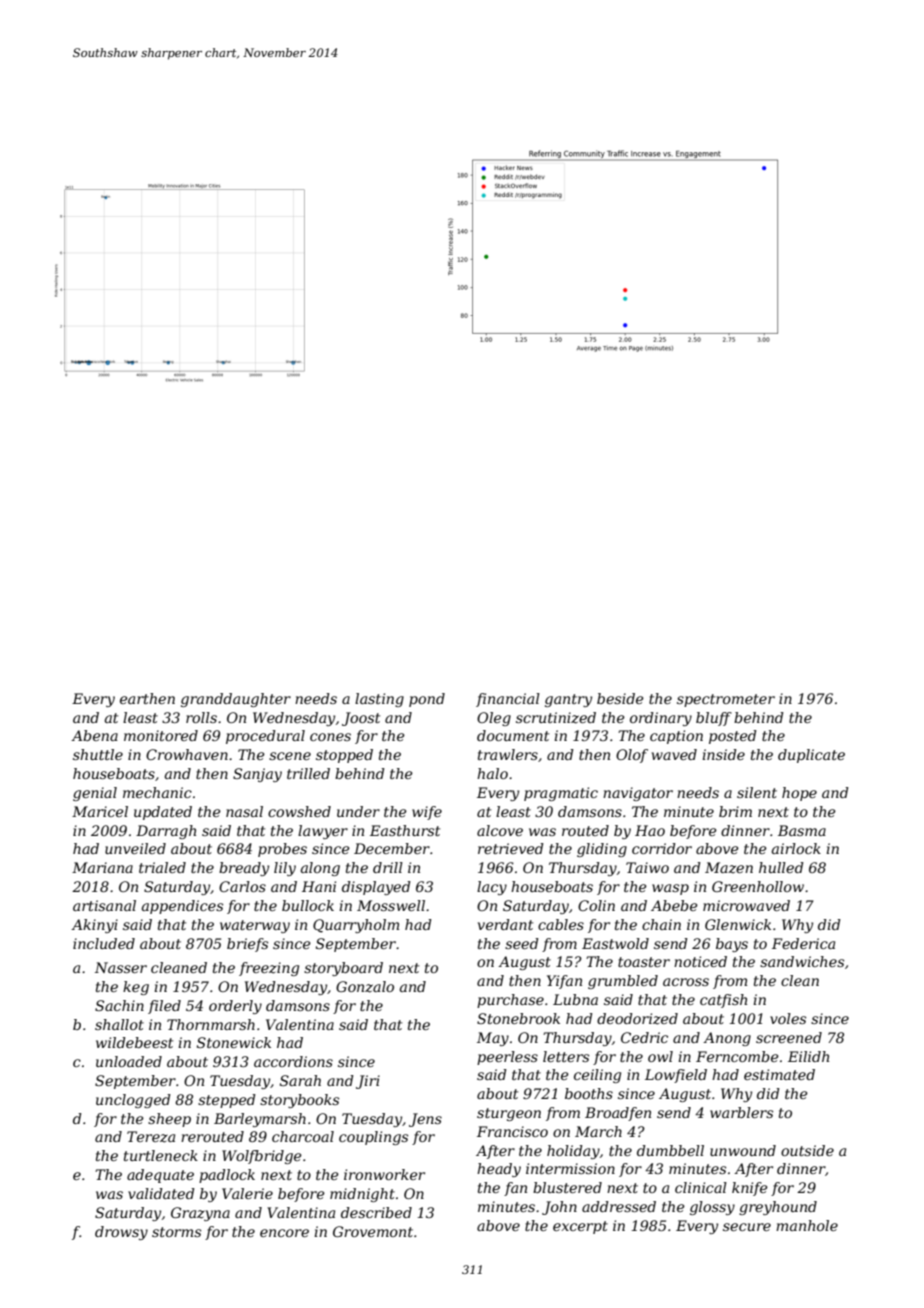 This screenshot has width=924, height=1308. Describe the element at coordinates (637, 1019) in the screenshot. I see `deodorized` at that location.
